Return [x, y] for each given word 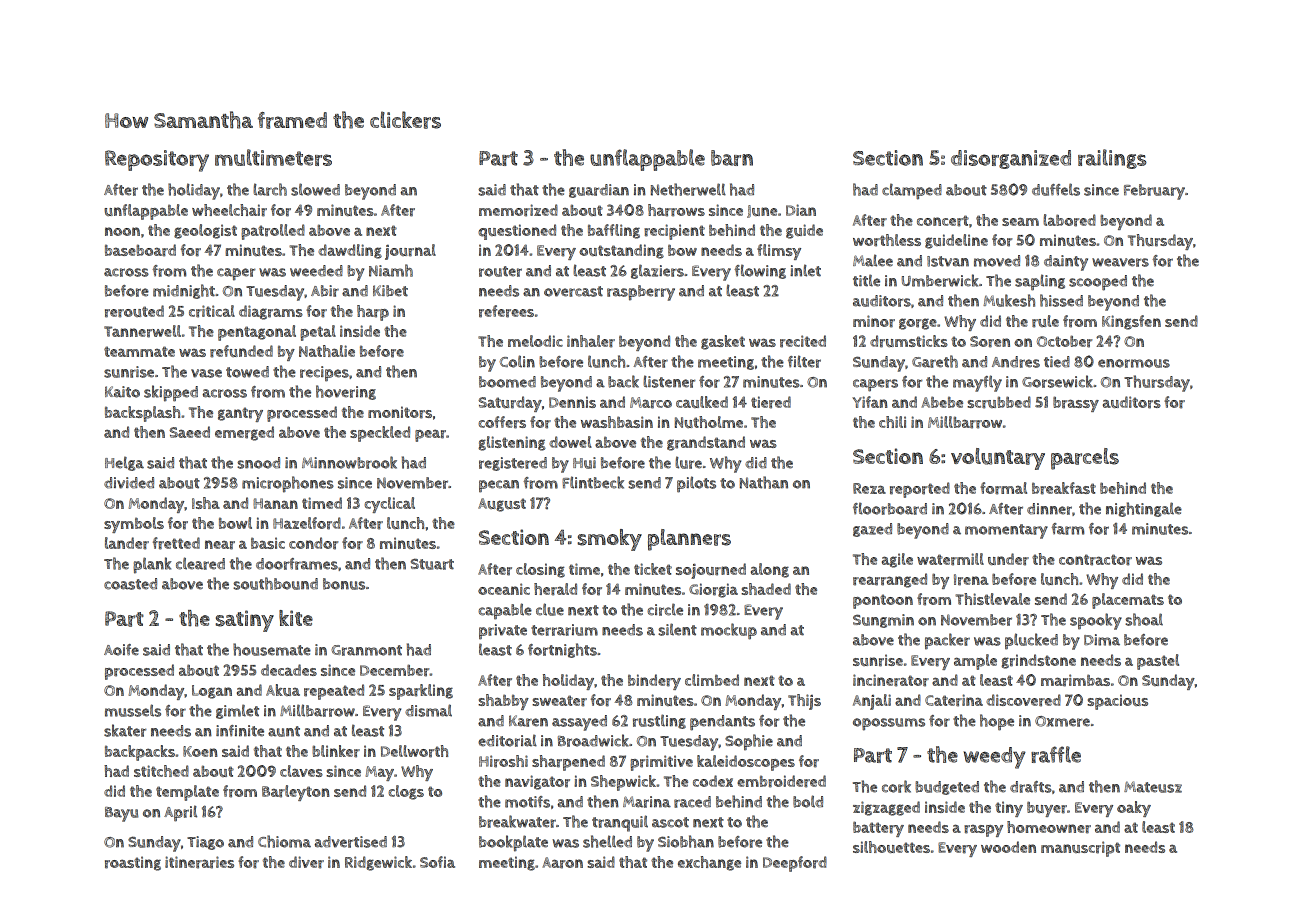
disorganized [1011, 159]
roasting [133, 863]
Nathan [764, 482]
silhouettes [891, 847]
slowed [315, 189]
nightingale [1144, 509]
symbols [134, 525]
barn [732, 158]
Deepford [795, 864]
